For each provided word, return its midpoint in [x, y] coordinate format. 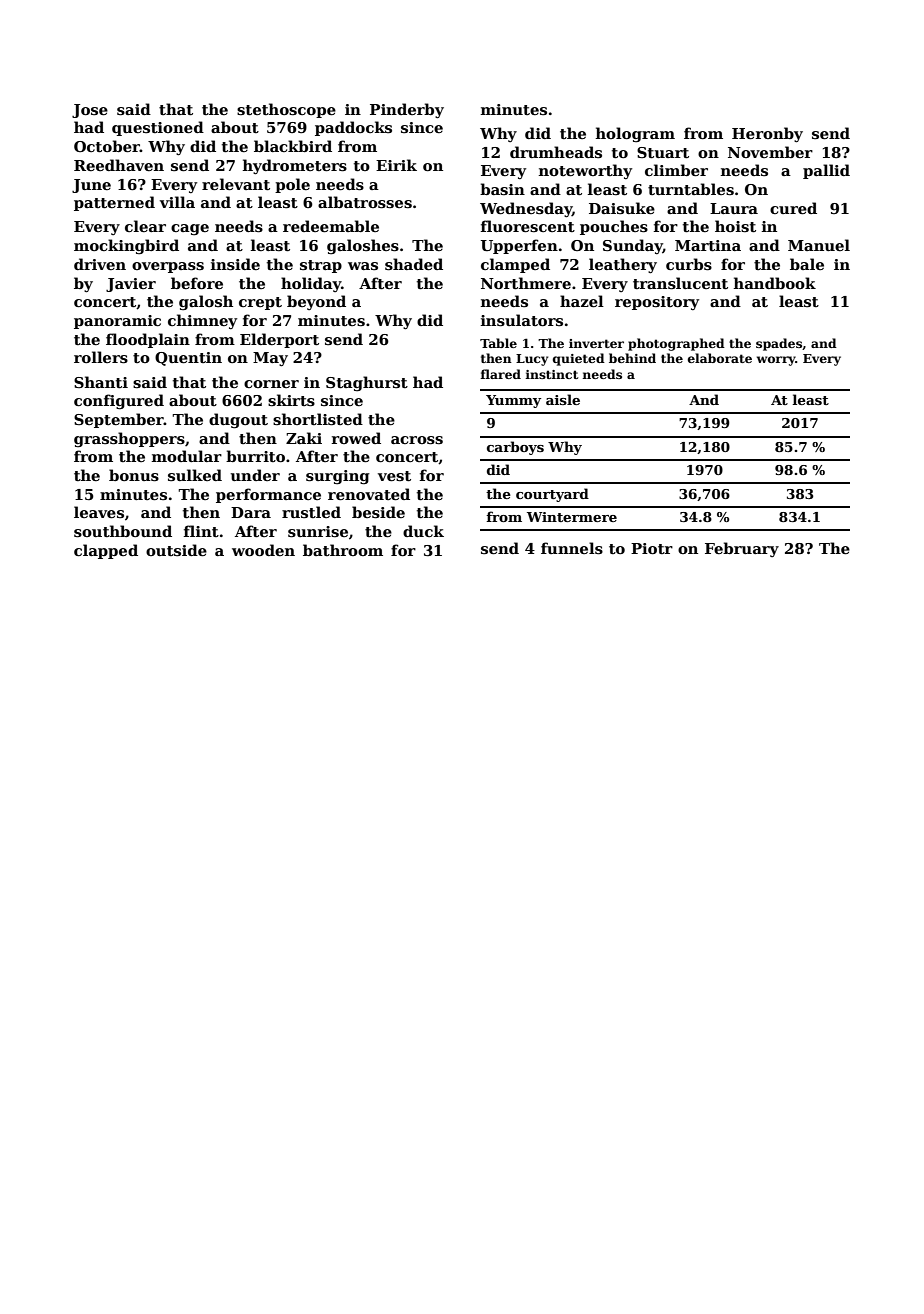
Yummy [513, 401]
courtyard [552, 495]
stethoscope [286, 110]
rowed [356, 438]
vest [394, 476]
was [363, 266]
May [270, 359]
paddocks [353, 128]
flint [201, 531]
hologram [635, 135]
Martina [708, 245]
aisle [563, 399]
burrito [255, 456]
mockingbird [126, 247]
